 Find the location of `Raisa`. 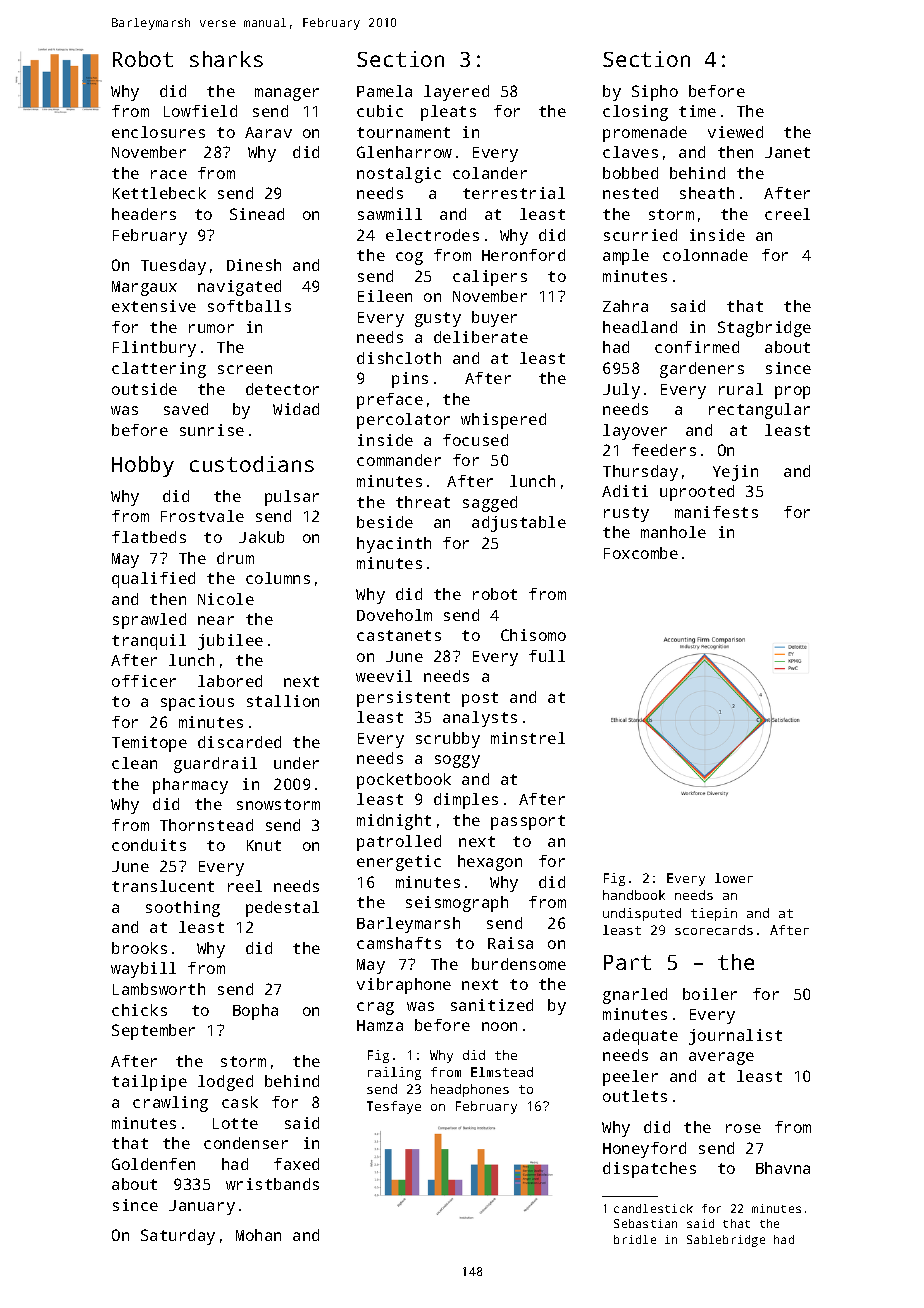

Raisa is located at coordinates (510, 943).
